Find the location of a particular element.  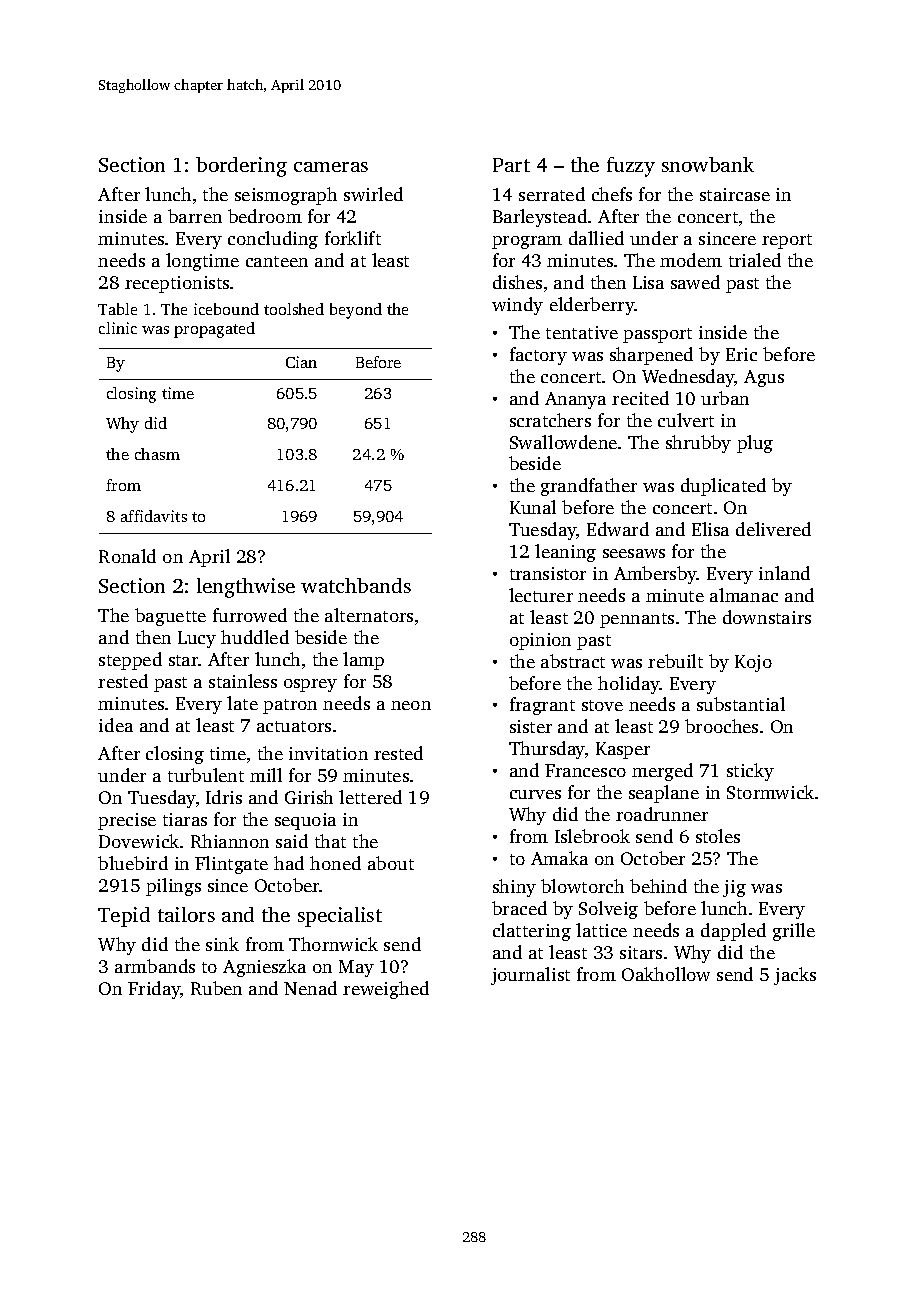

Ruben is located at coordinates (216, 988).
